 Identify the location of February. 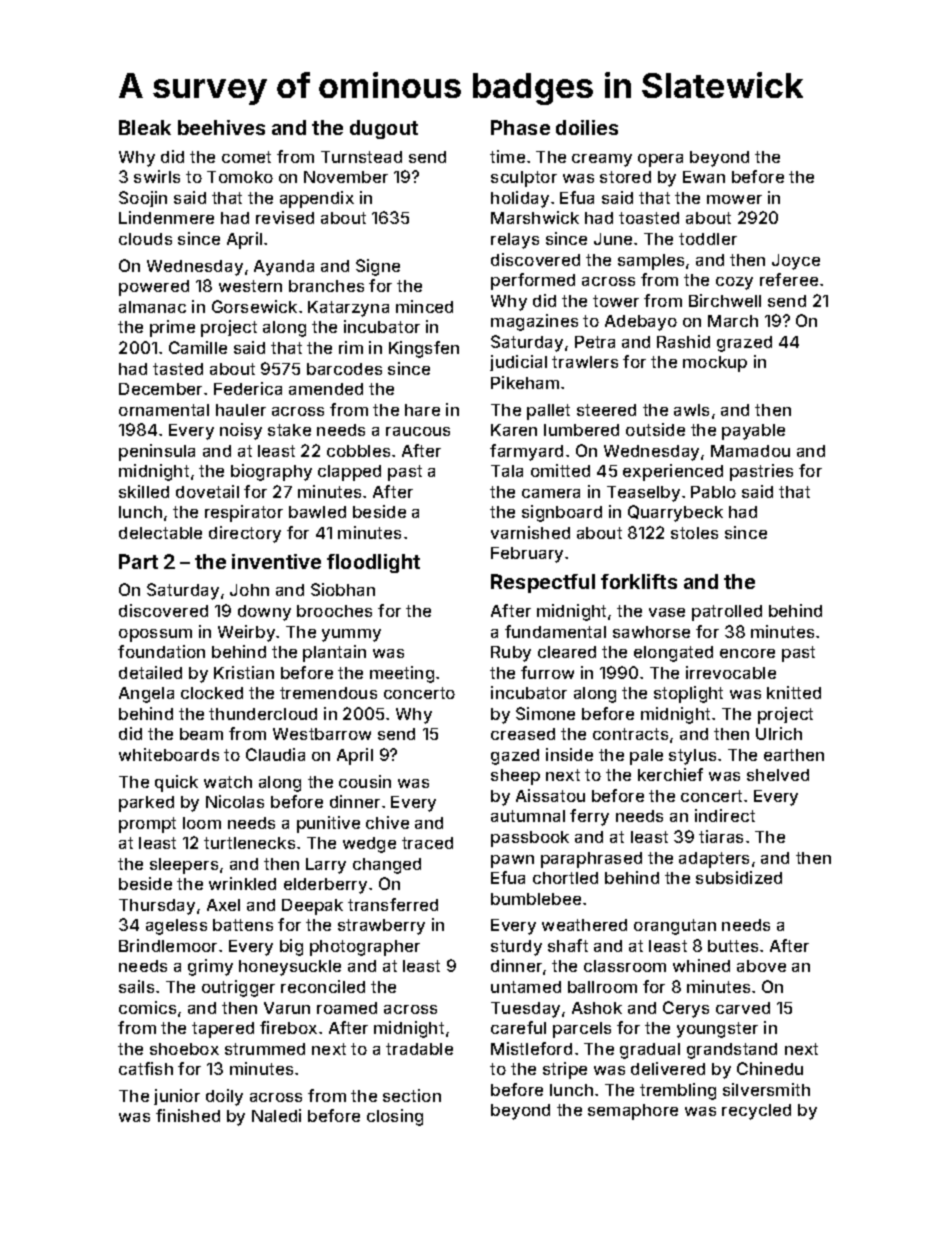
(527, 555).
